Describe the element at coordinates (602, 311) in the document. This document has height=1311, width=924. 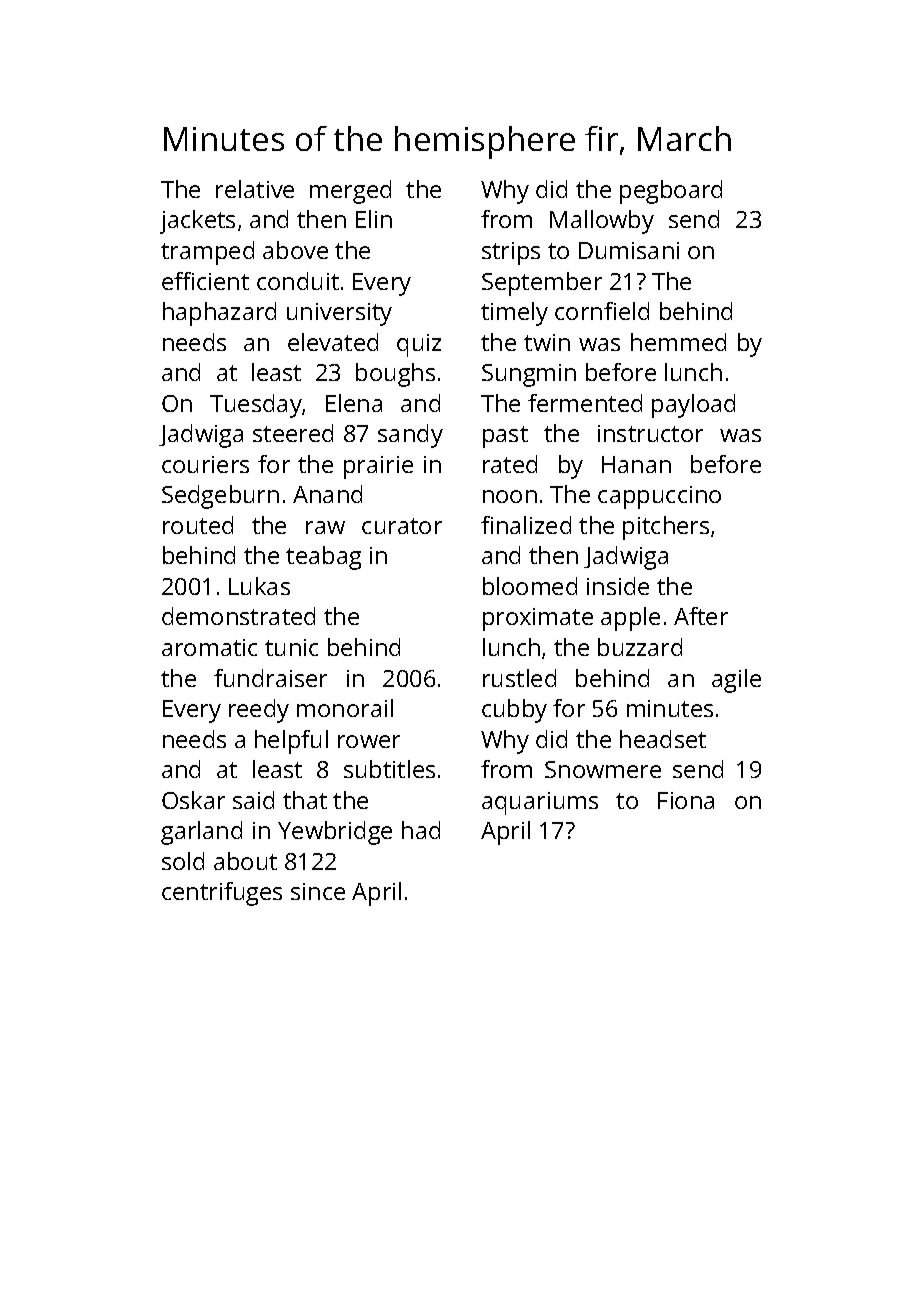
I see `cornfield` at that location.
